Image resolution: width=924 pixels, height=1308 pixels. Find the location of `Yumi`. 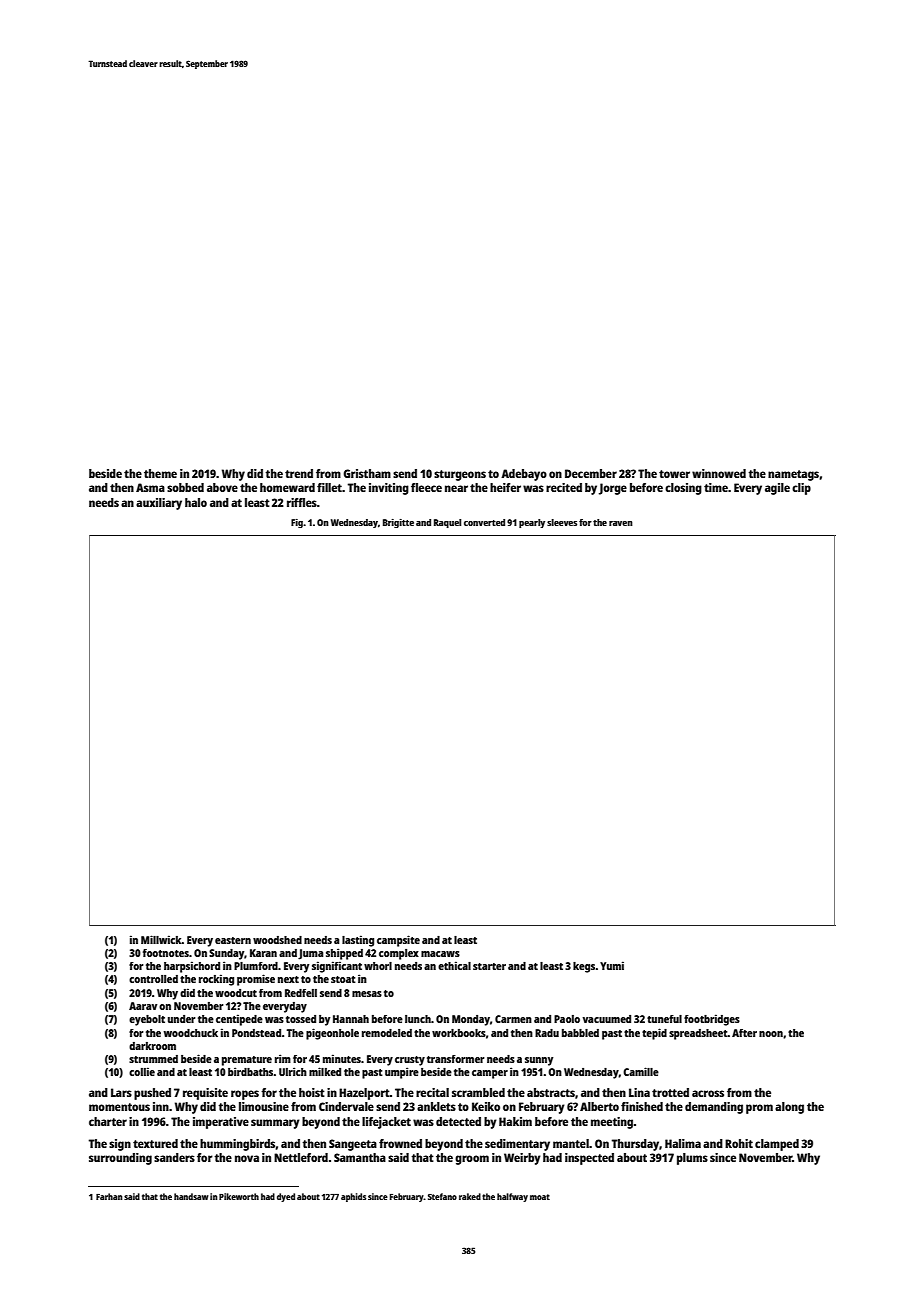

Yumi is located at coordinates (612, 965).
